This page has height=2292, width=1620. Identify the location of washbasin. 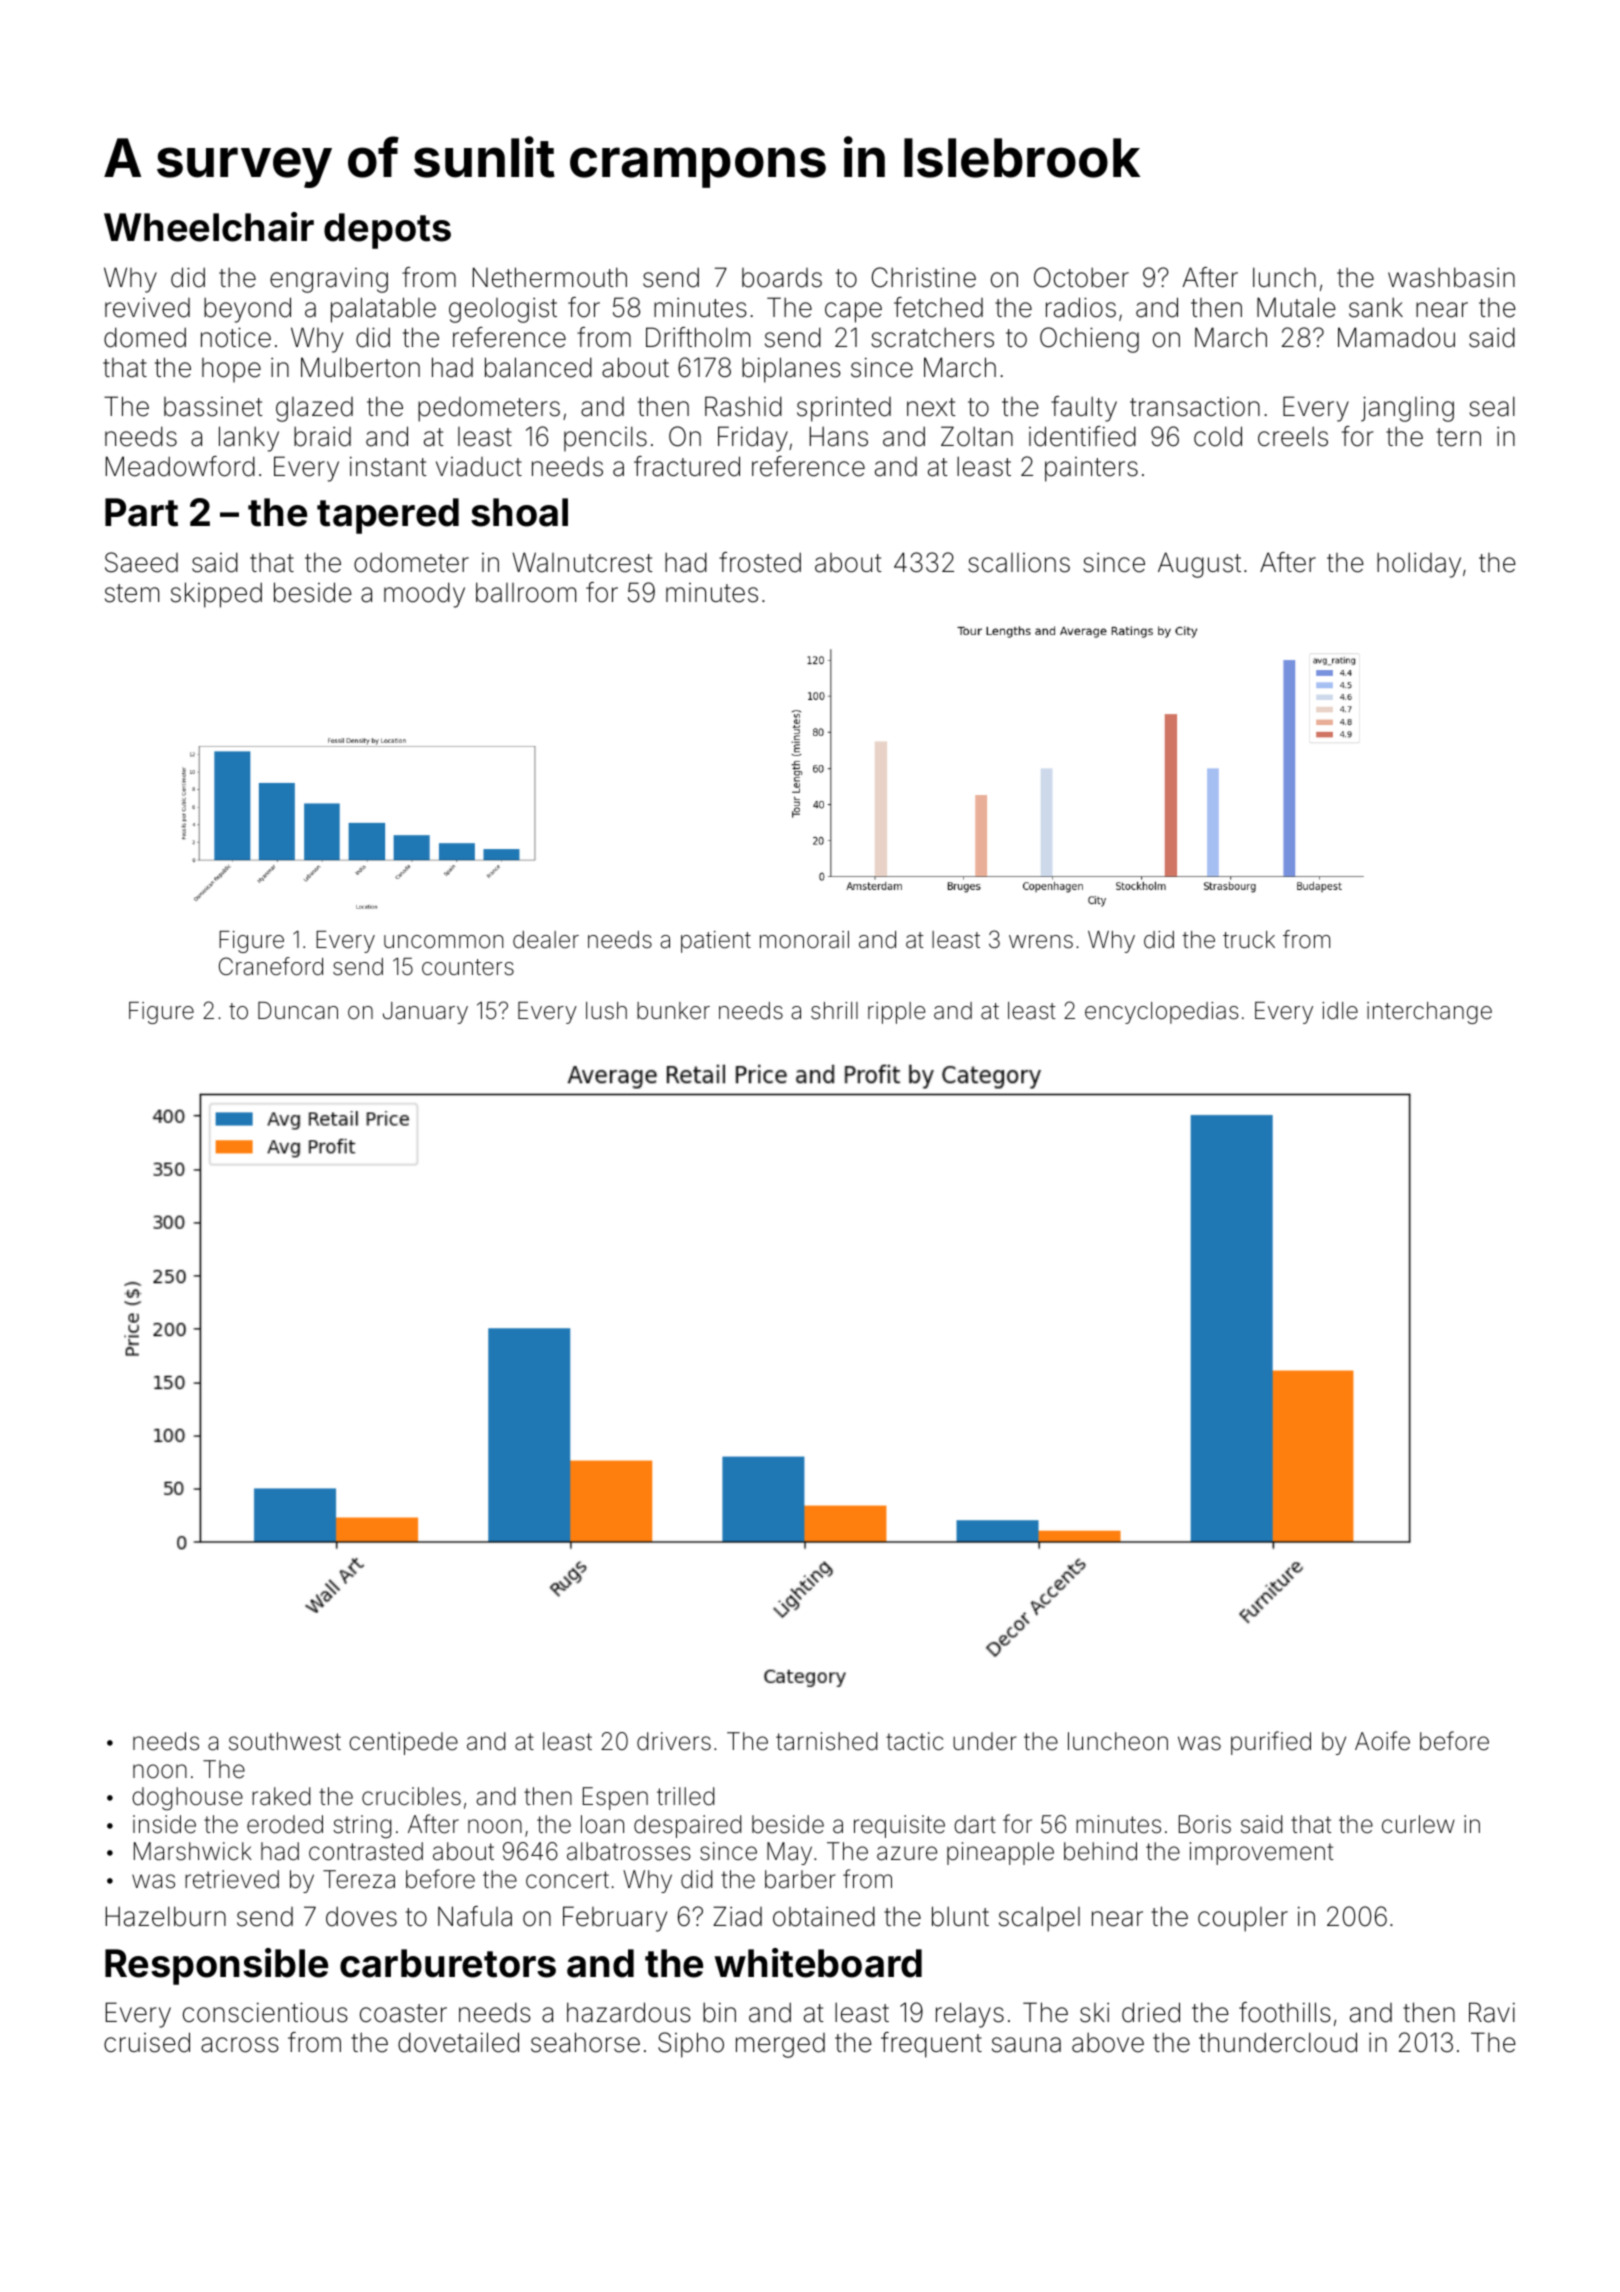
(1451, 277).
